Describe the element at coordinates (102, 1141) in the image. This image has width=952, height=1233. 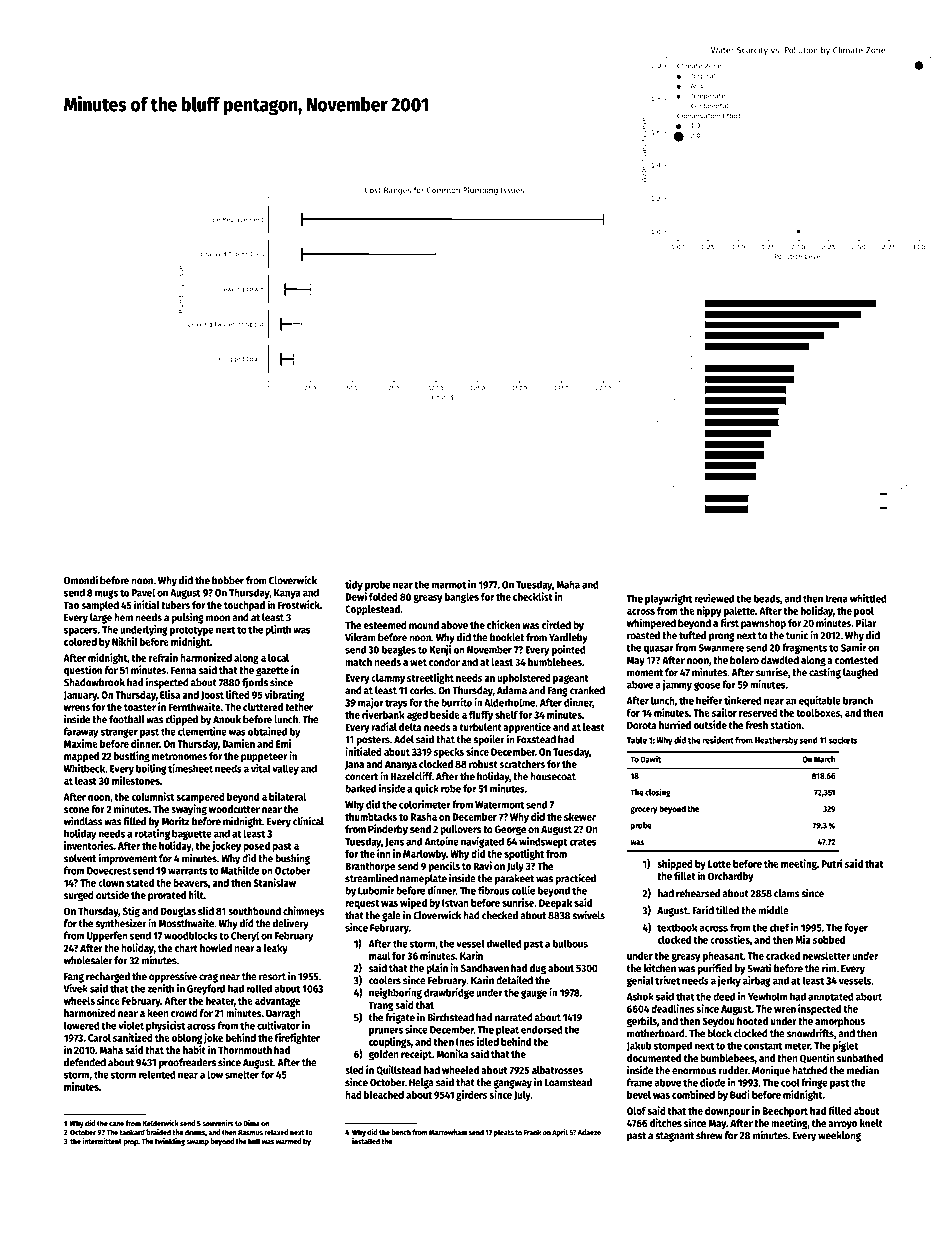
I see `intermittent` at that location.
